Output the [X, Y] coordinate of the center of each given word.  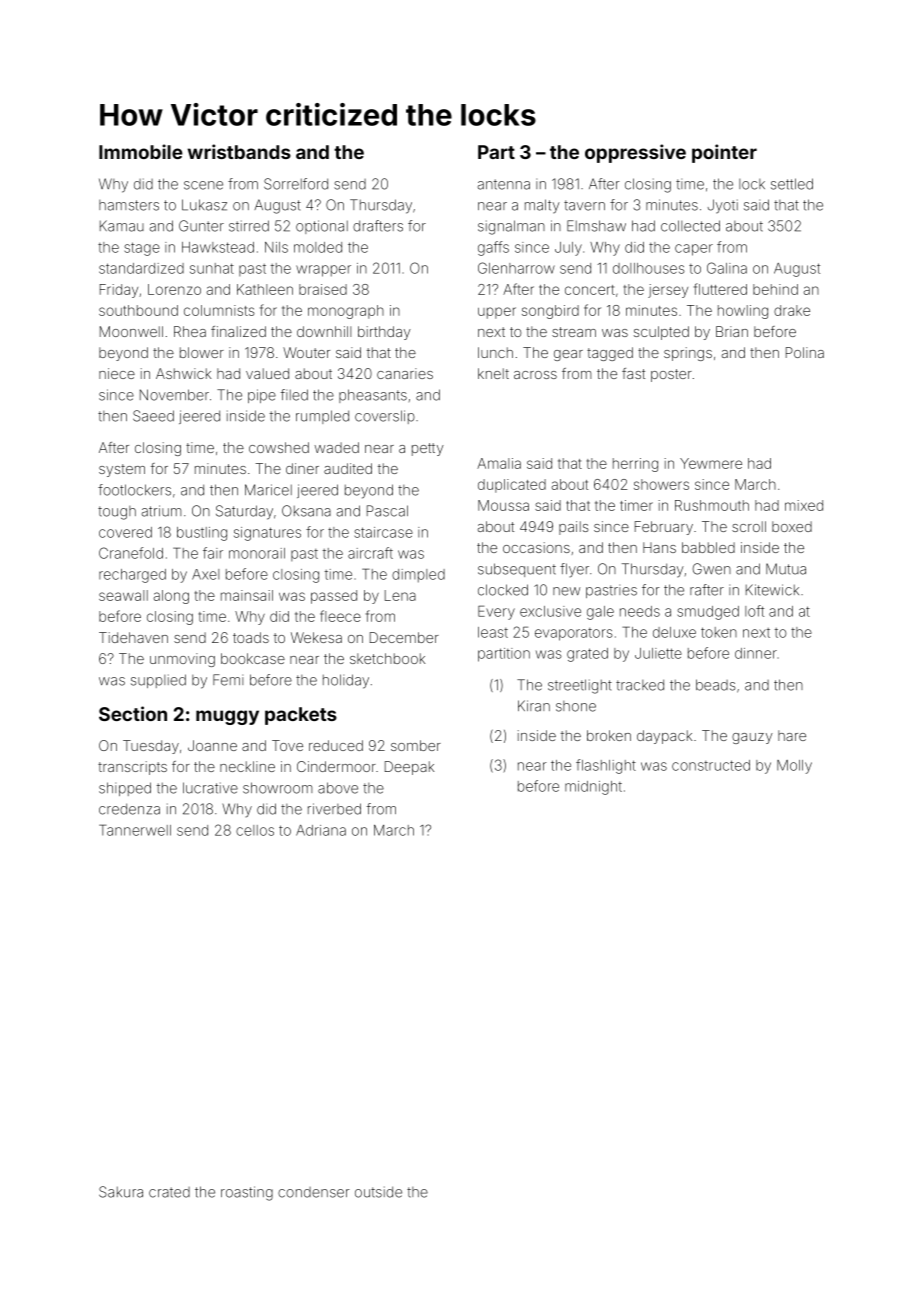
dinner [756, 653]
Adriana [321, 830]
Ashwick [183, 373]
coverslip [385, 417]
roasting [247, 1193]
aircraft [370, 553]
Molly [794, 767]
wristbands [239, 151]
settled [792, 184]
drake [792, 310]
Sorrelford [296, 184]
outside [378, 1192]
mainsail [247, 595]
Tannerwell [135, 830]
